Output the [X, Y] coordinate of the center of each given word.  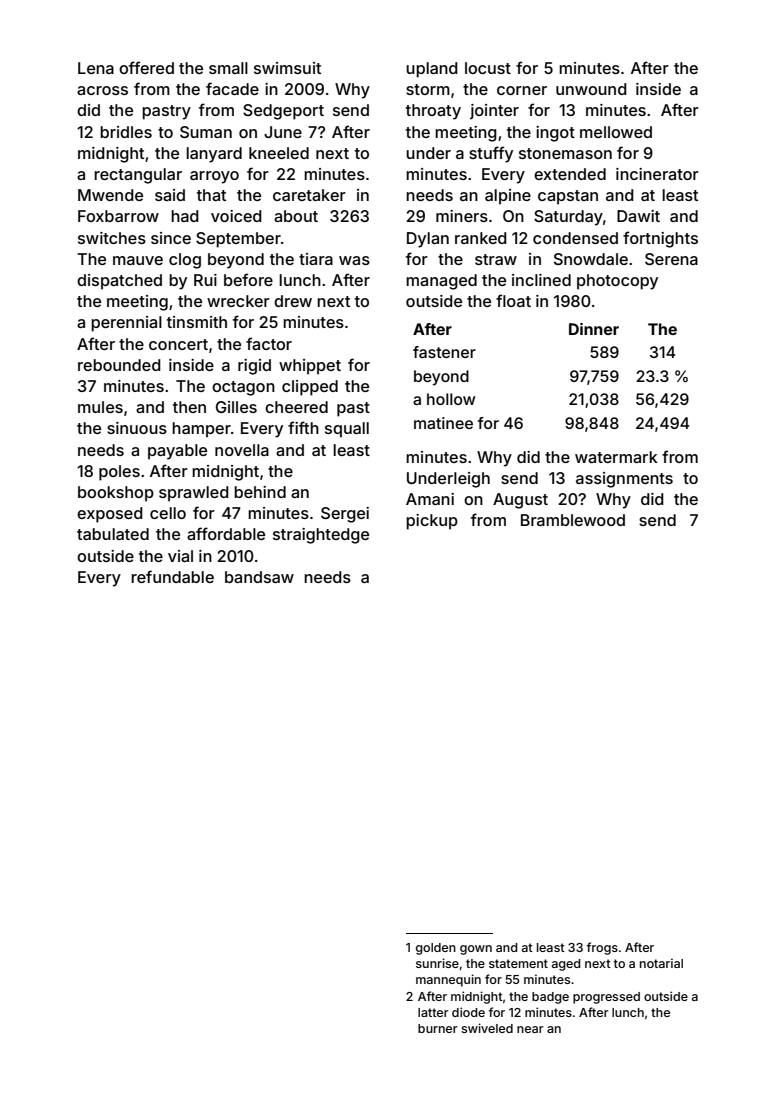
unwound [591, 89]
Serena [671, 259]
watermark [616, 457]
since [171, 238]
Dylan [428, 240]
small [228, 68]
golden [436, 949]
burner [438, 1028]
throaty [433, 112]
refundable [172, 576]
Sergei [345, 515]
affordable [226, 533]
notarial [661, 963]
